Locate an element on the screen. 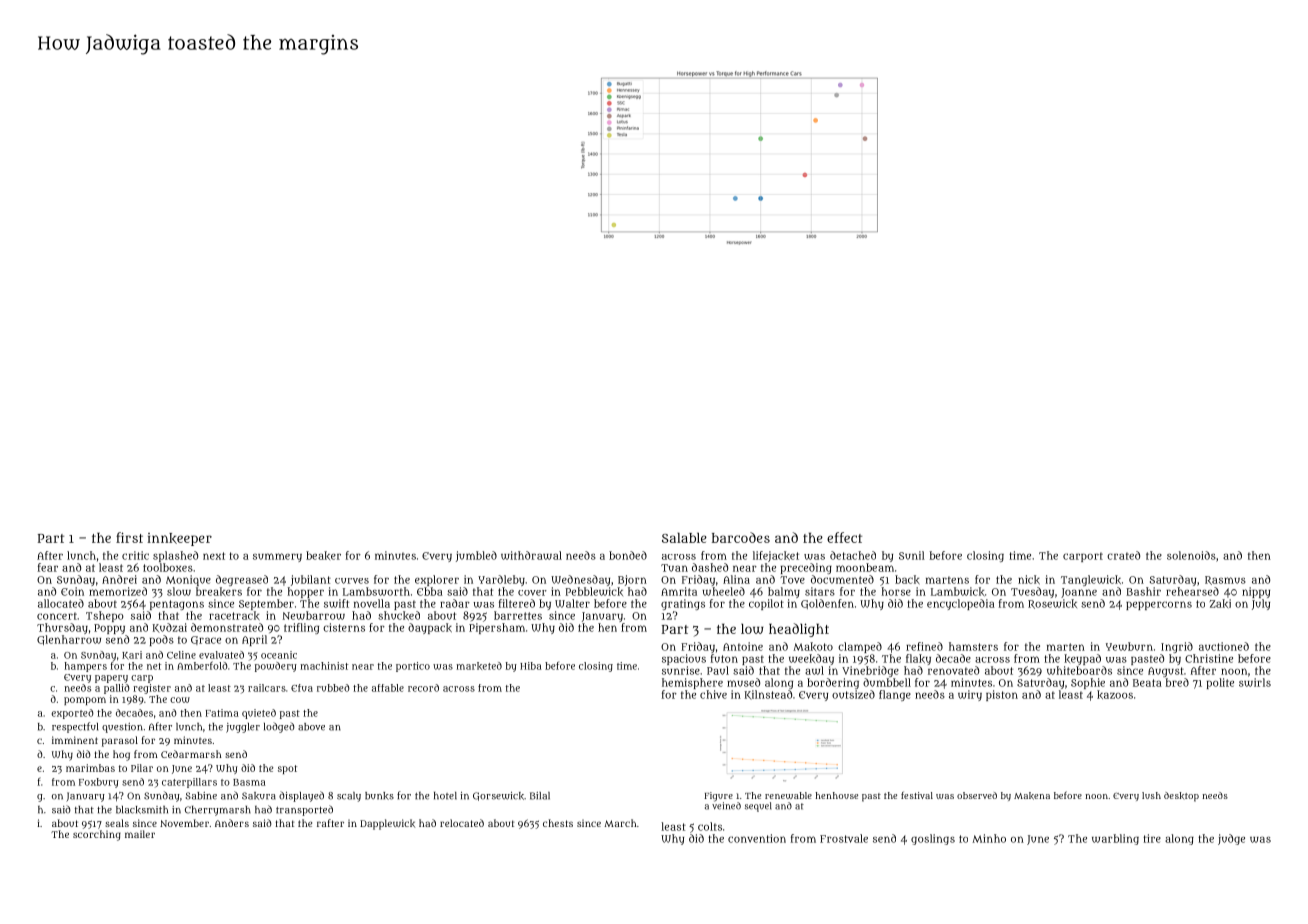  desktop is located at coordinates (1181, 797).
